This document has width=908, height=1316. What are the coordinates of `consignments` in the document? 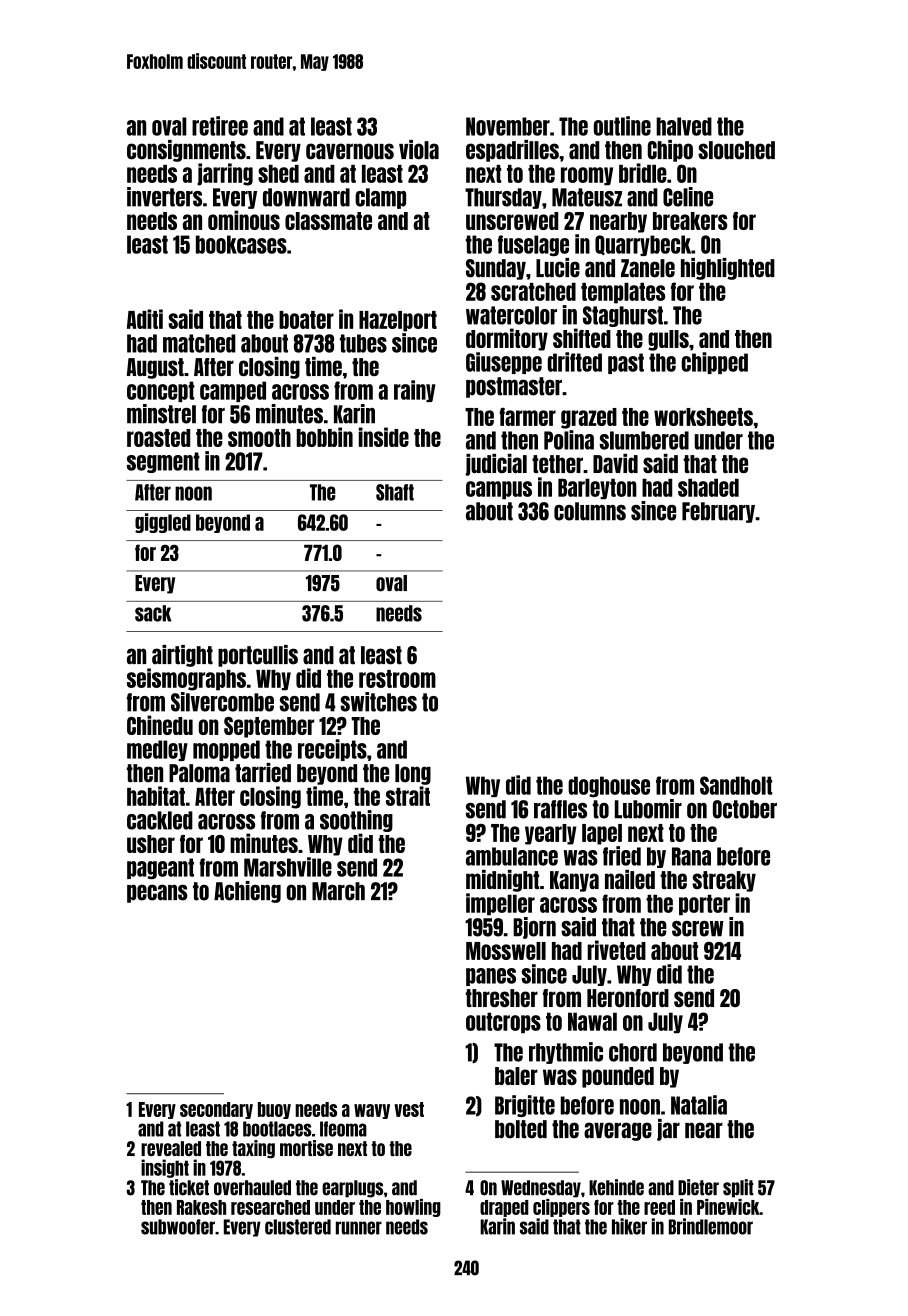 It's located at (186, 151).
